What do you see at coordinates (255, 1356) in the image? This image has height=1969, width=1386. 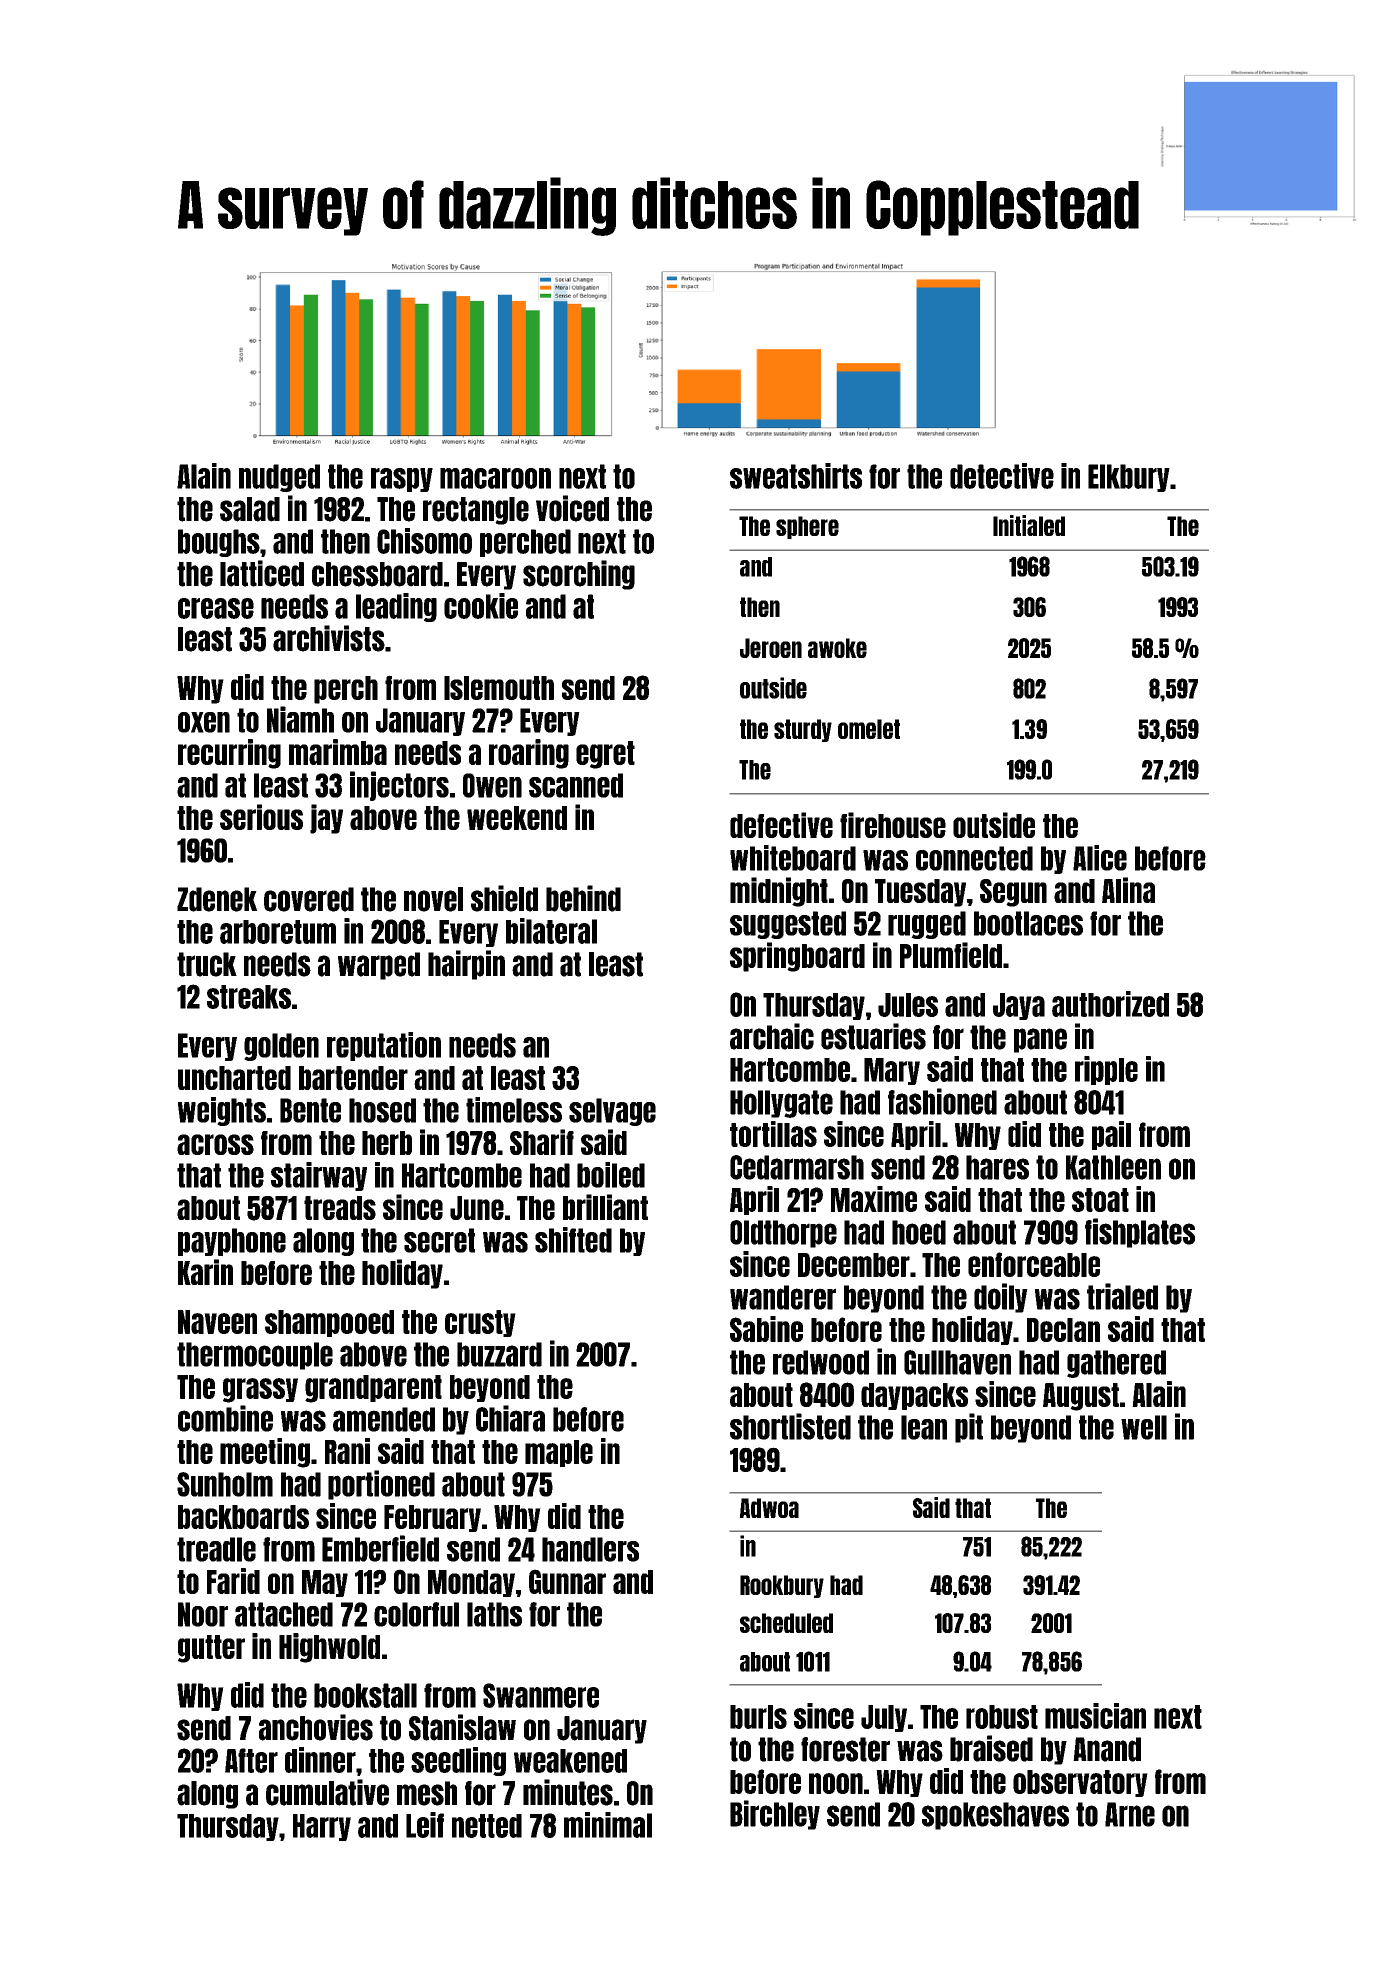 I see `thermocouple` at bounding box center [255, 1356].
